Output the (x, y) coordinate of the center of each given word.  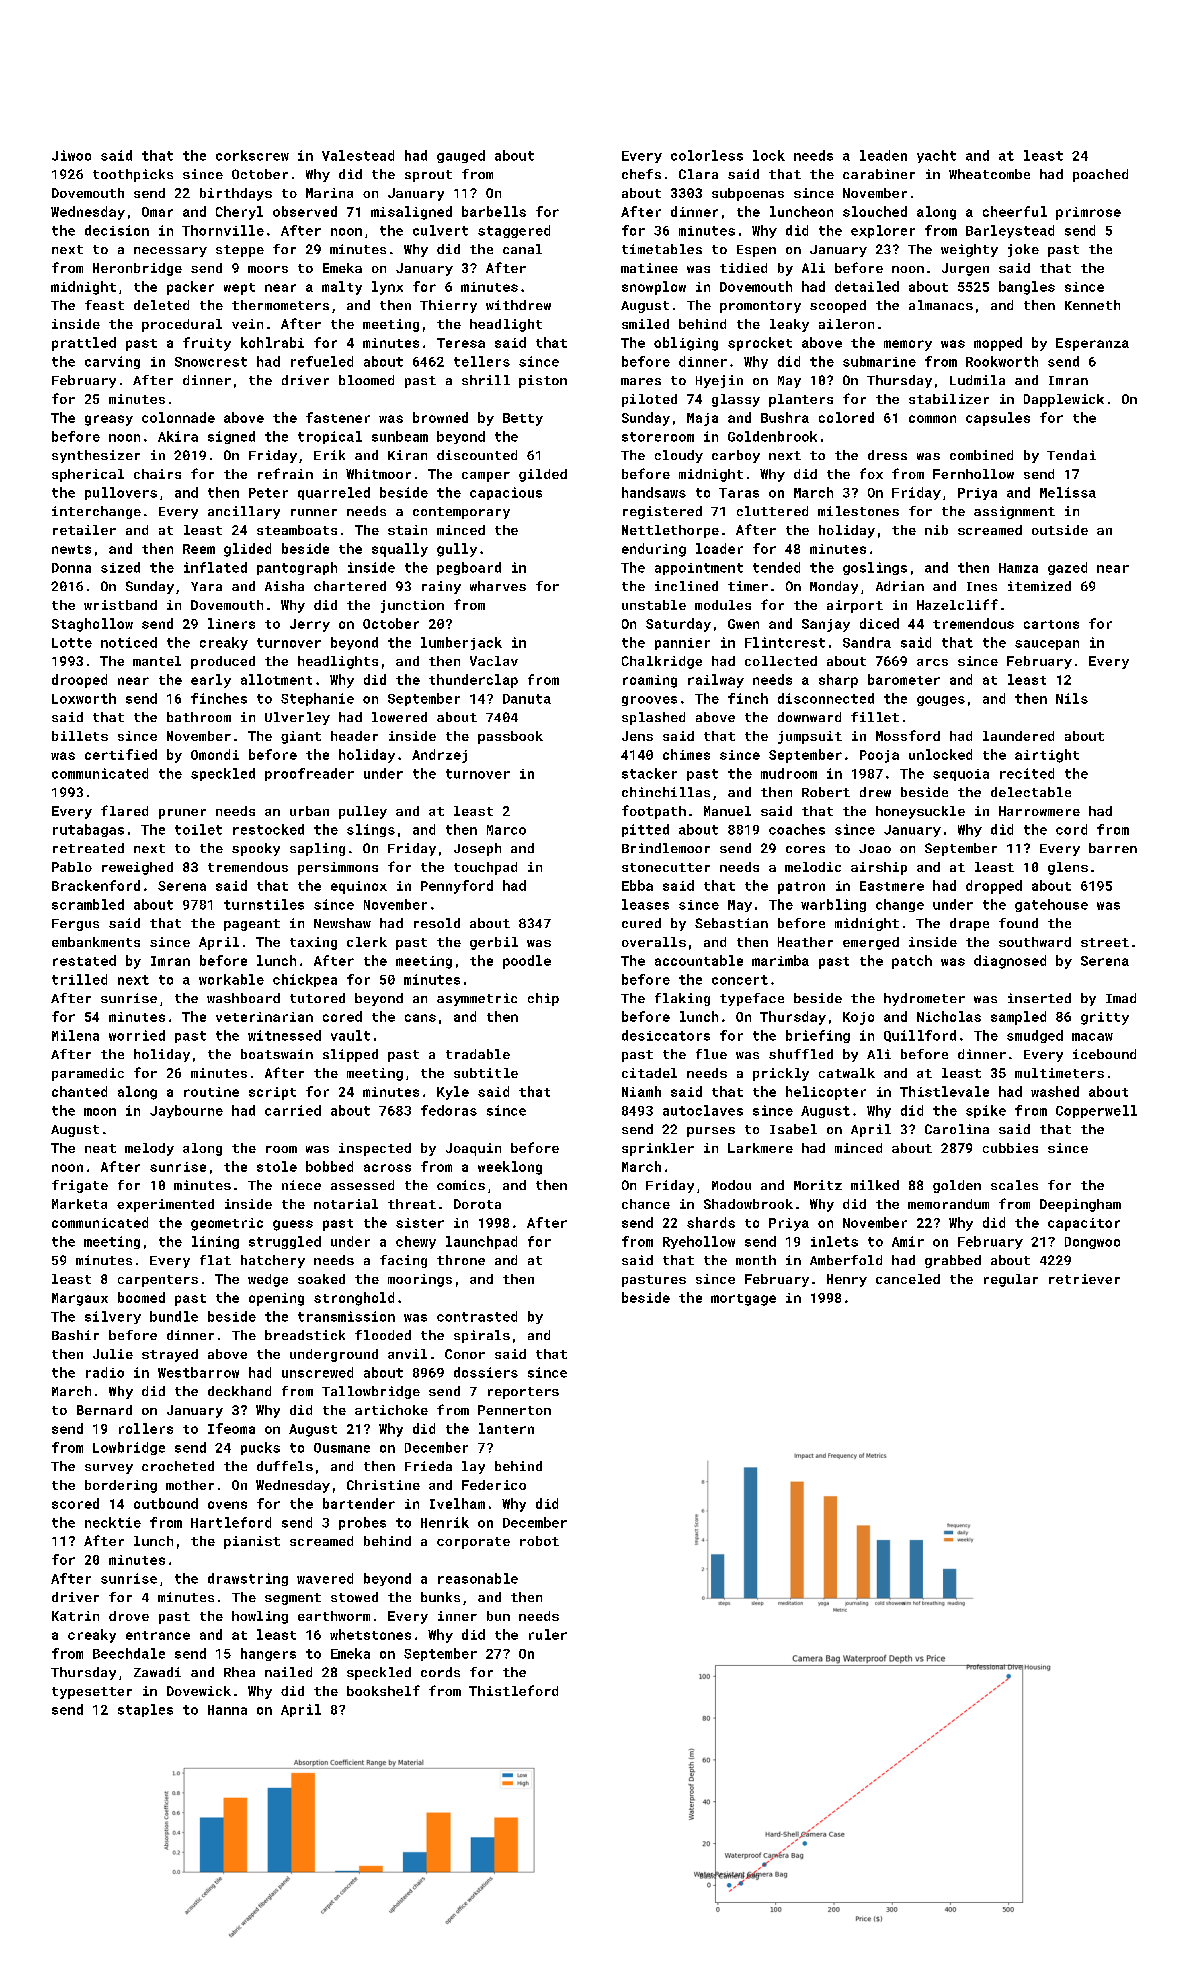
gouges (941, 701)
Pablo (72, 867)
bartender (359, 1503)
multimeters (1059, 1073)
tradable (478, 1054)
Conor (465, 1354)
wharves (498, 586)
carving (112, 362)
